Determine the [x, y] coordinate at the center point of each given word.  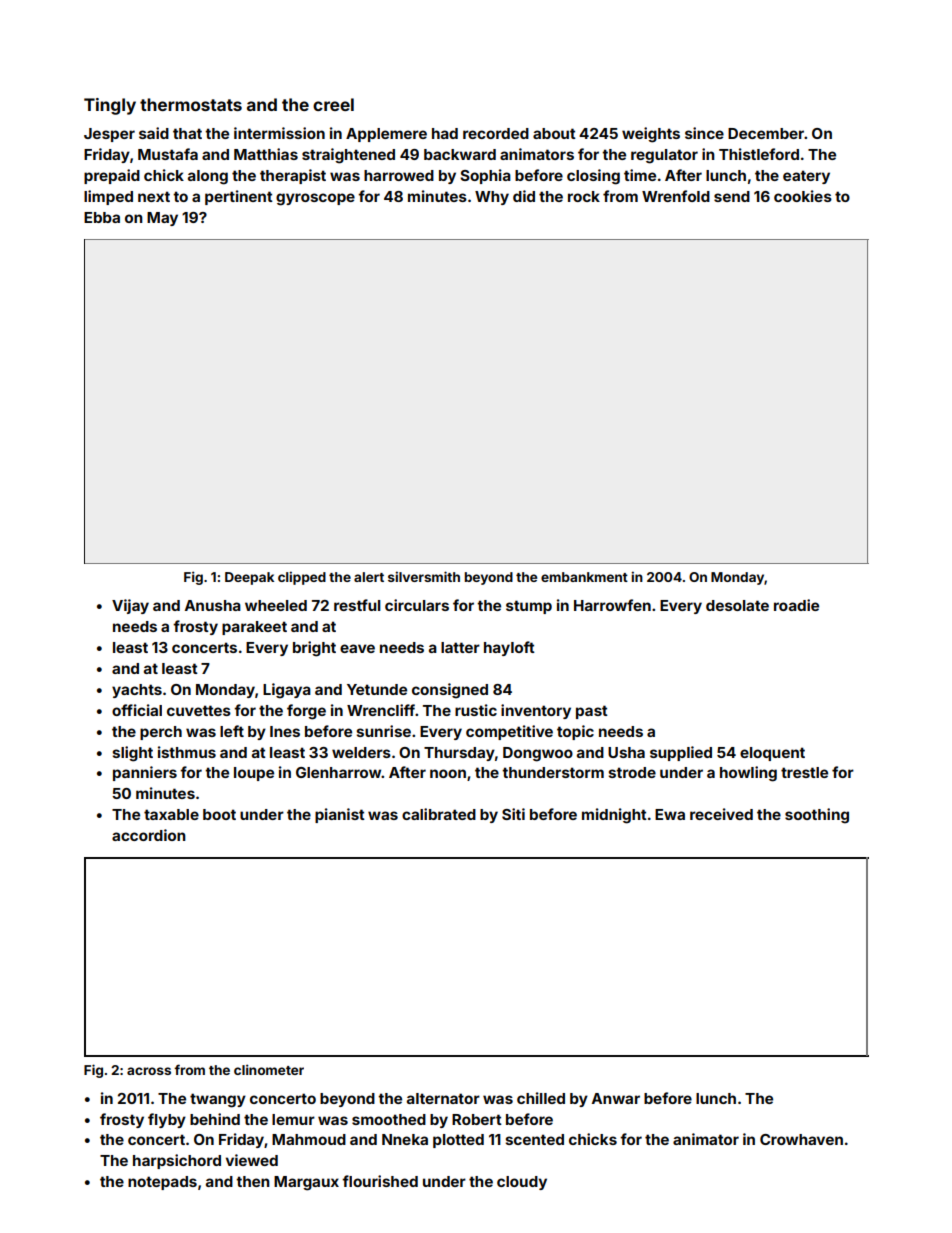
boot [219, 814]
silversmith [424, 576]
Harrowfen [612, 605]
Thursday [459, 754]
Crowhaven [801, 1139]
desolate [737, 605]
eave [357, 648]
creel [333, 104]
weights [651, 135]
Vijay [130, 606]
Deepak [249, 578]
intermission [279, 133]
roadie [796, 605]
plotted [458, 1141]
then [253, 1181]
